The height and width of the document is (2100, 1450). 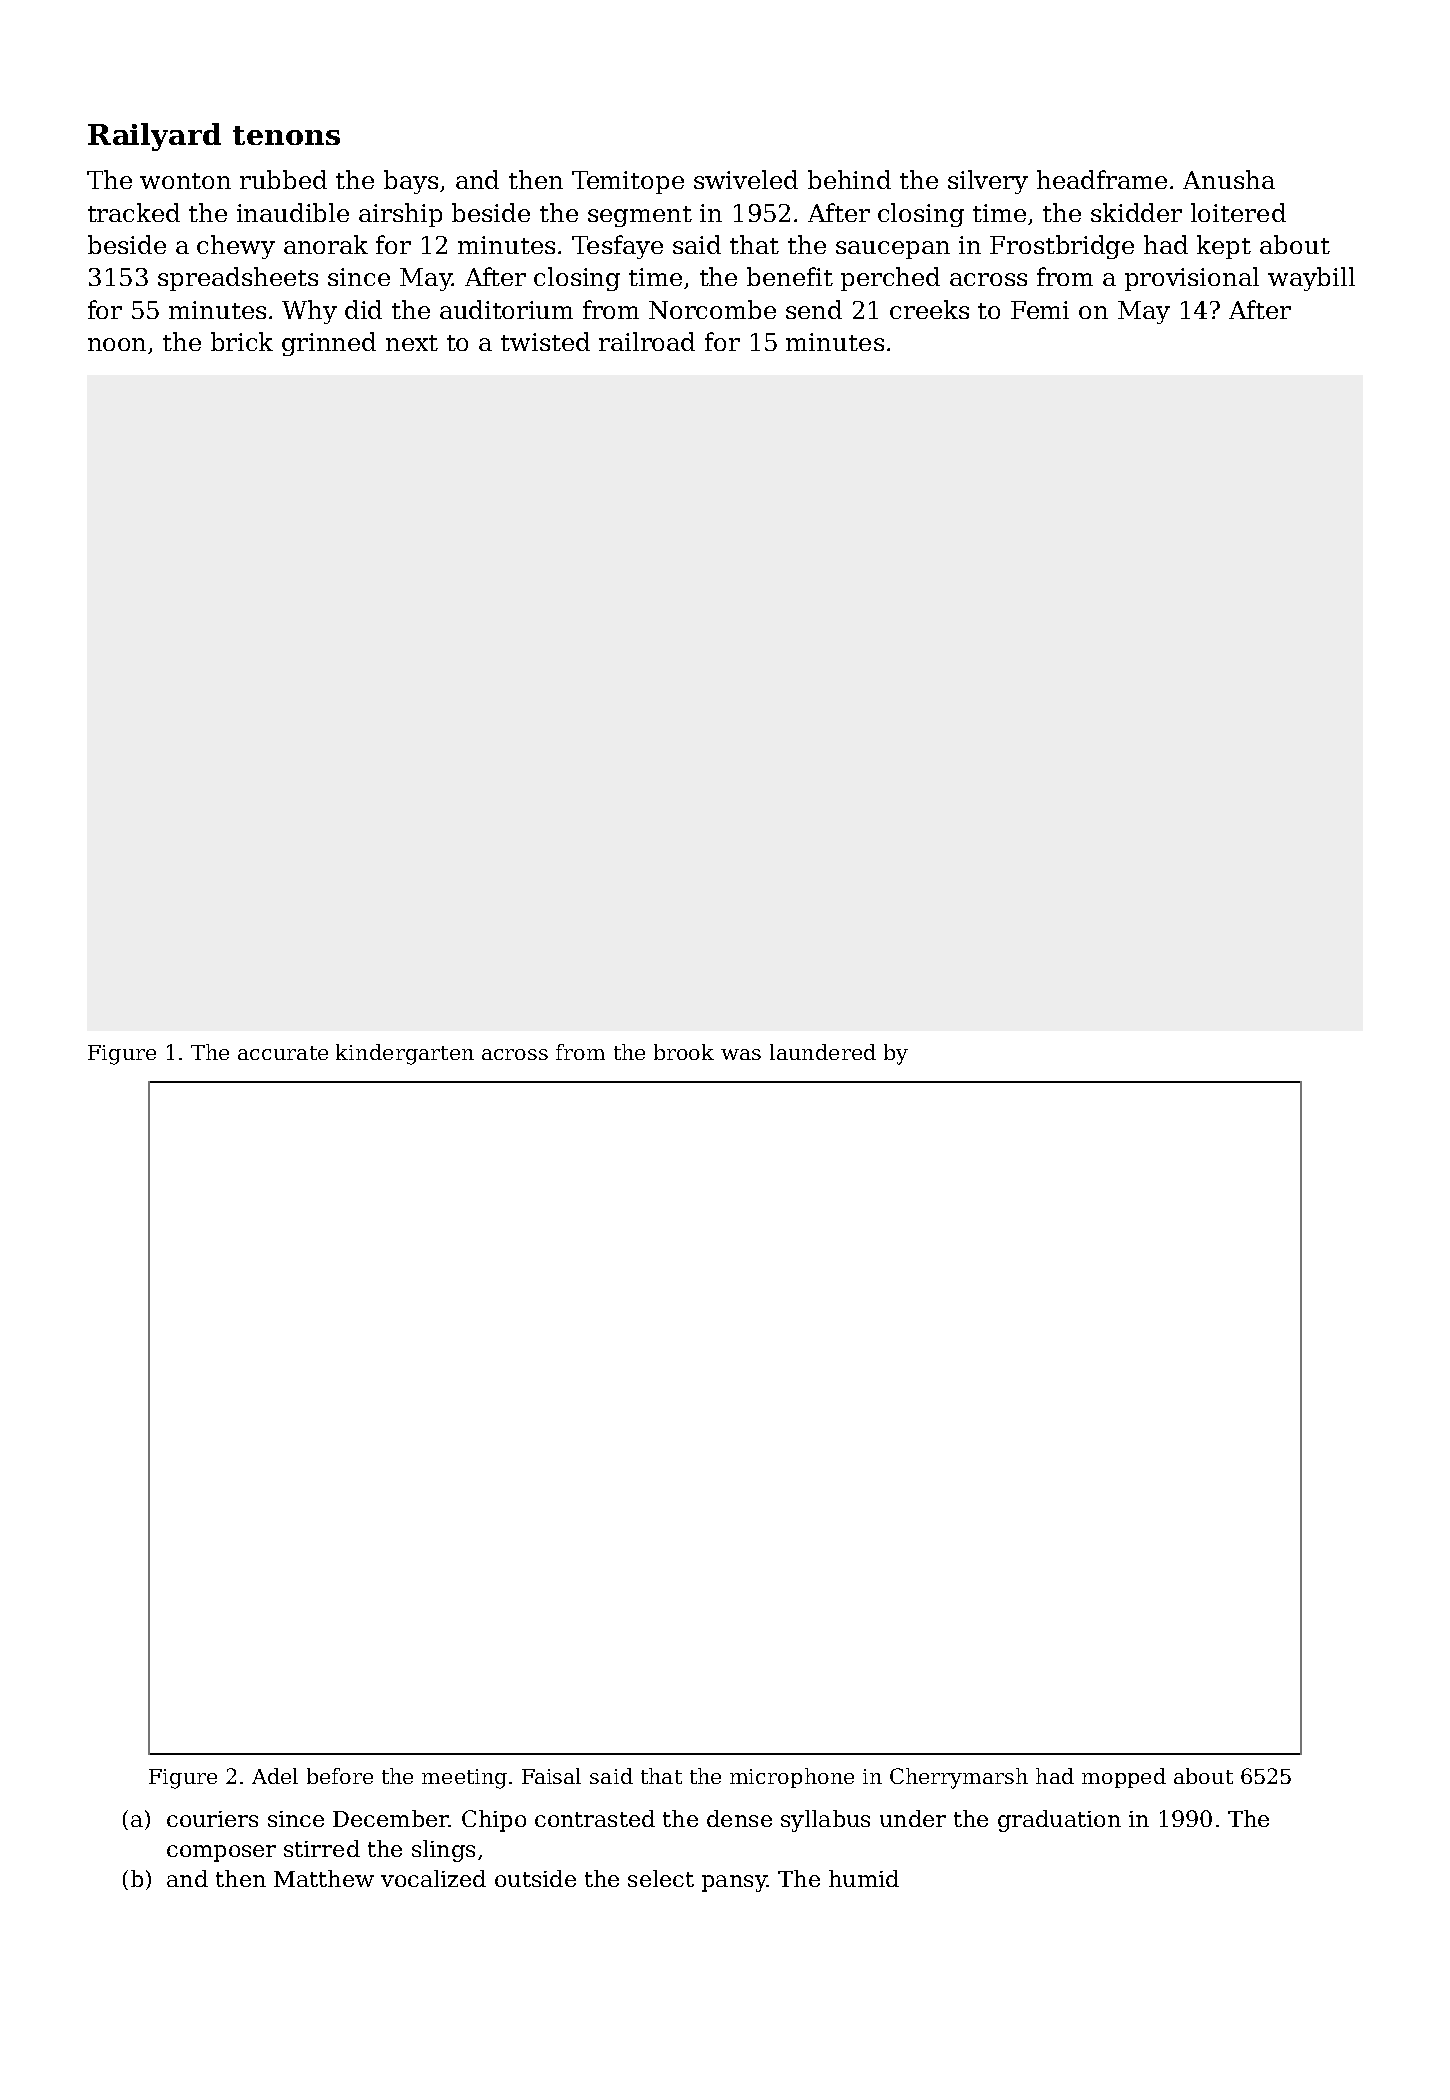 What do you see at coordinates (283, 1053) in the document?
I see `accurate` at bounding box center [283, 1053].
